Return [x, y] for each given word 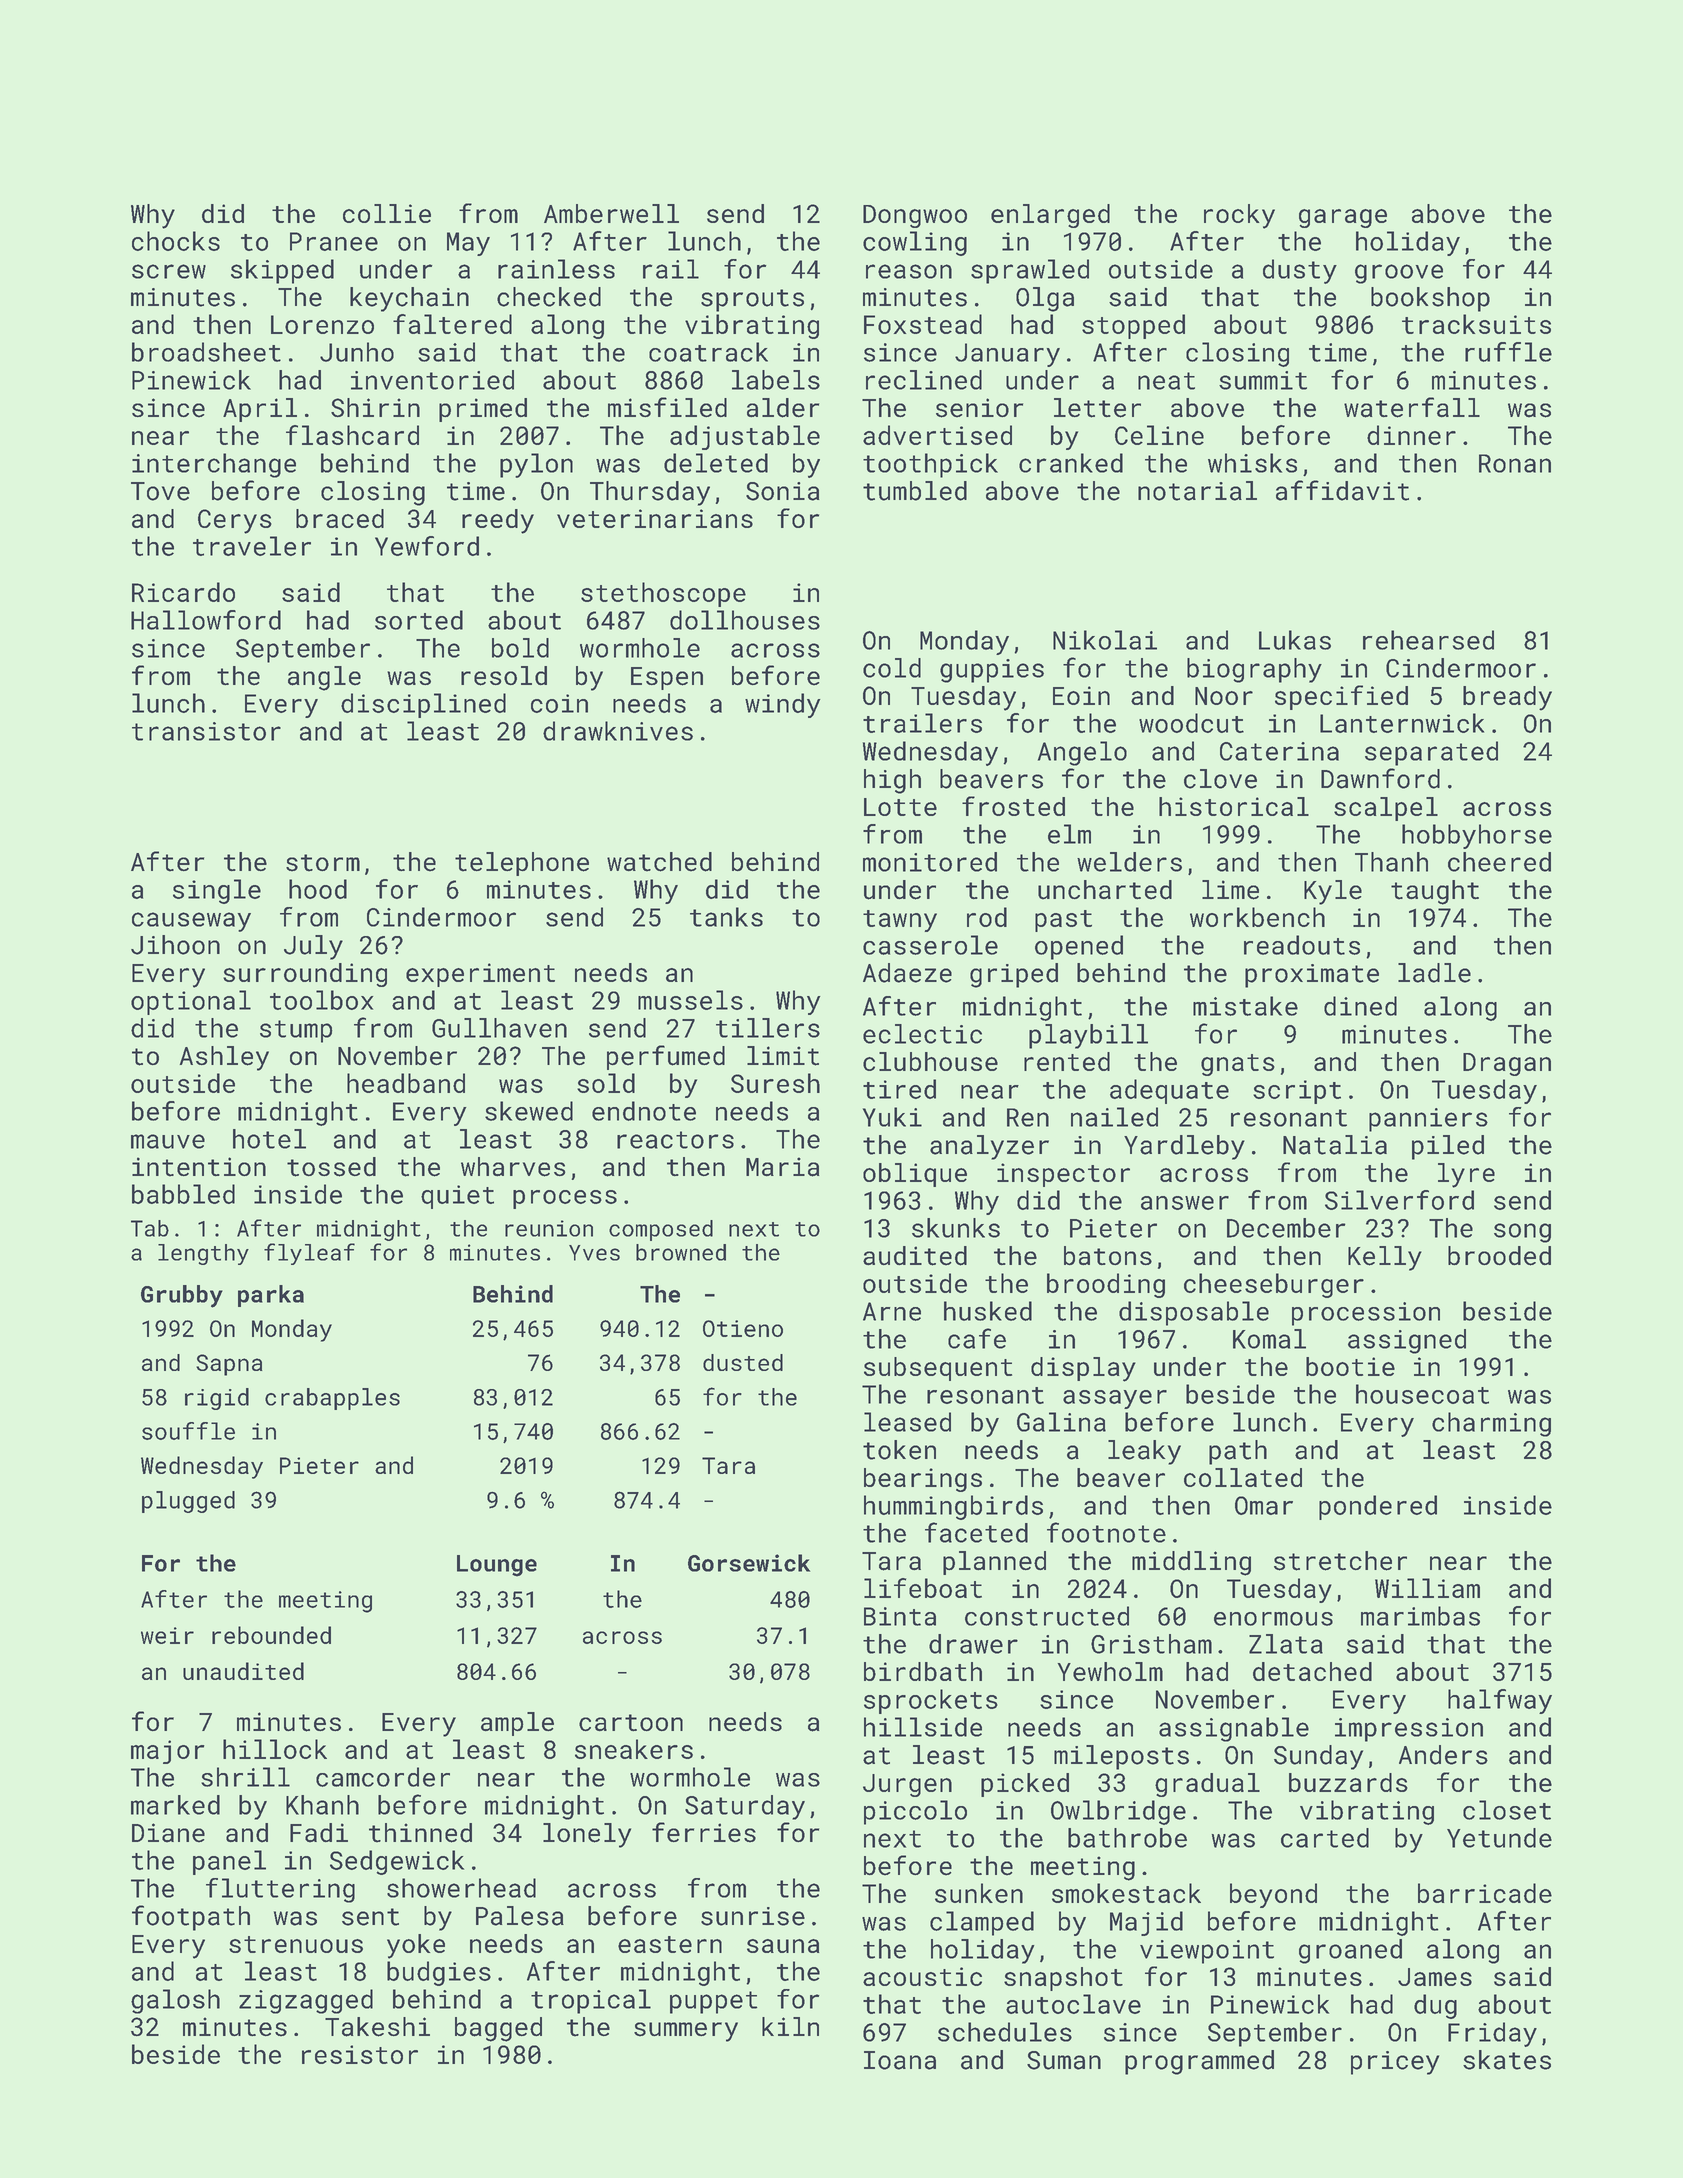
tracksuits [1476, 324]
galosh [175, 2001]
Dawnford [1380, 778]
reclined [924, 380]
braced [340, 518]
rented [1067, 1061]
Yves [594, 1253]
